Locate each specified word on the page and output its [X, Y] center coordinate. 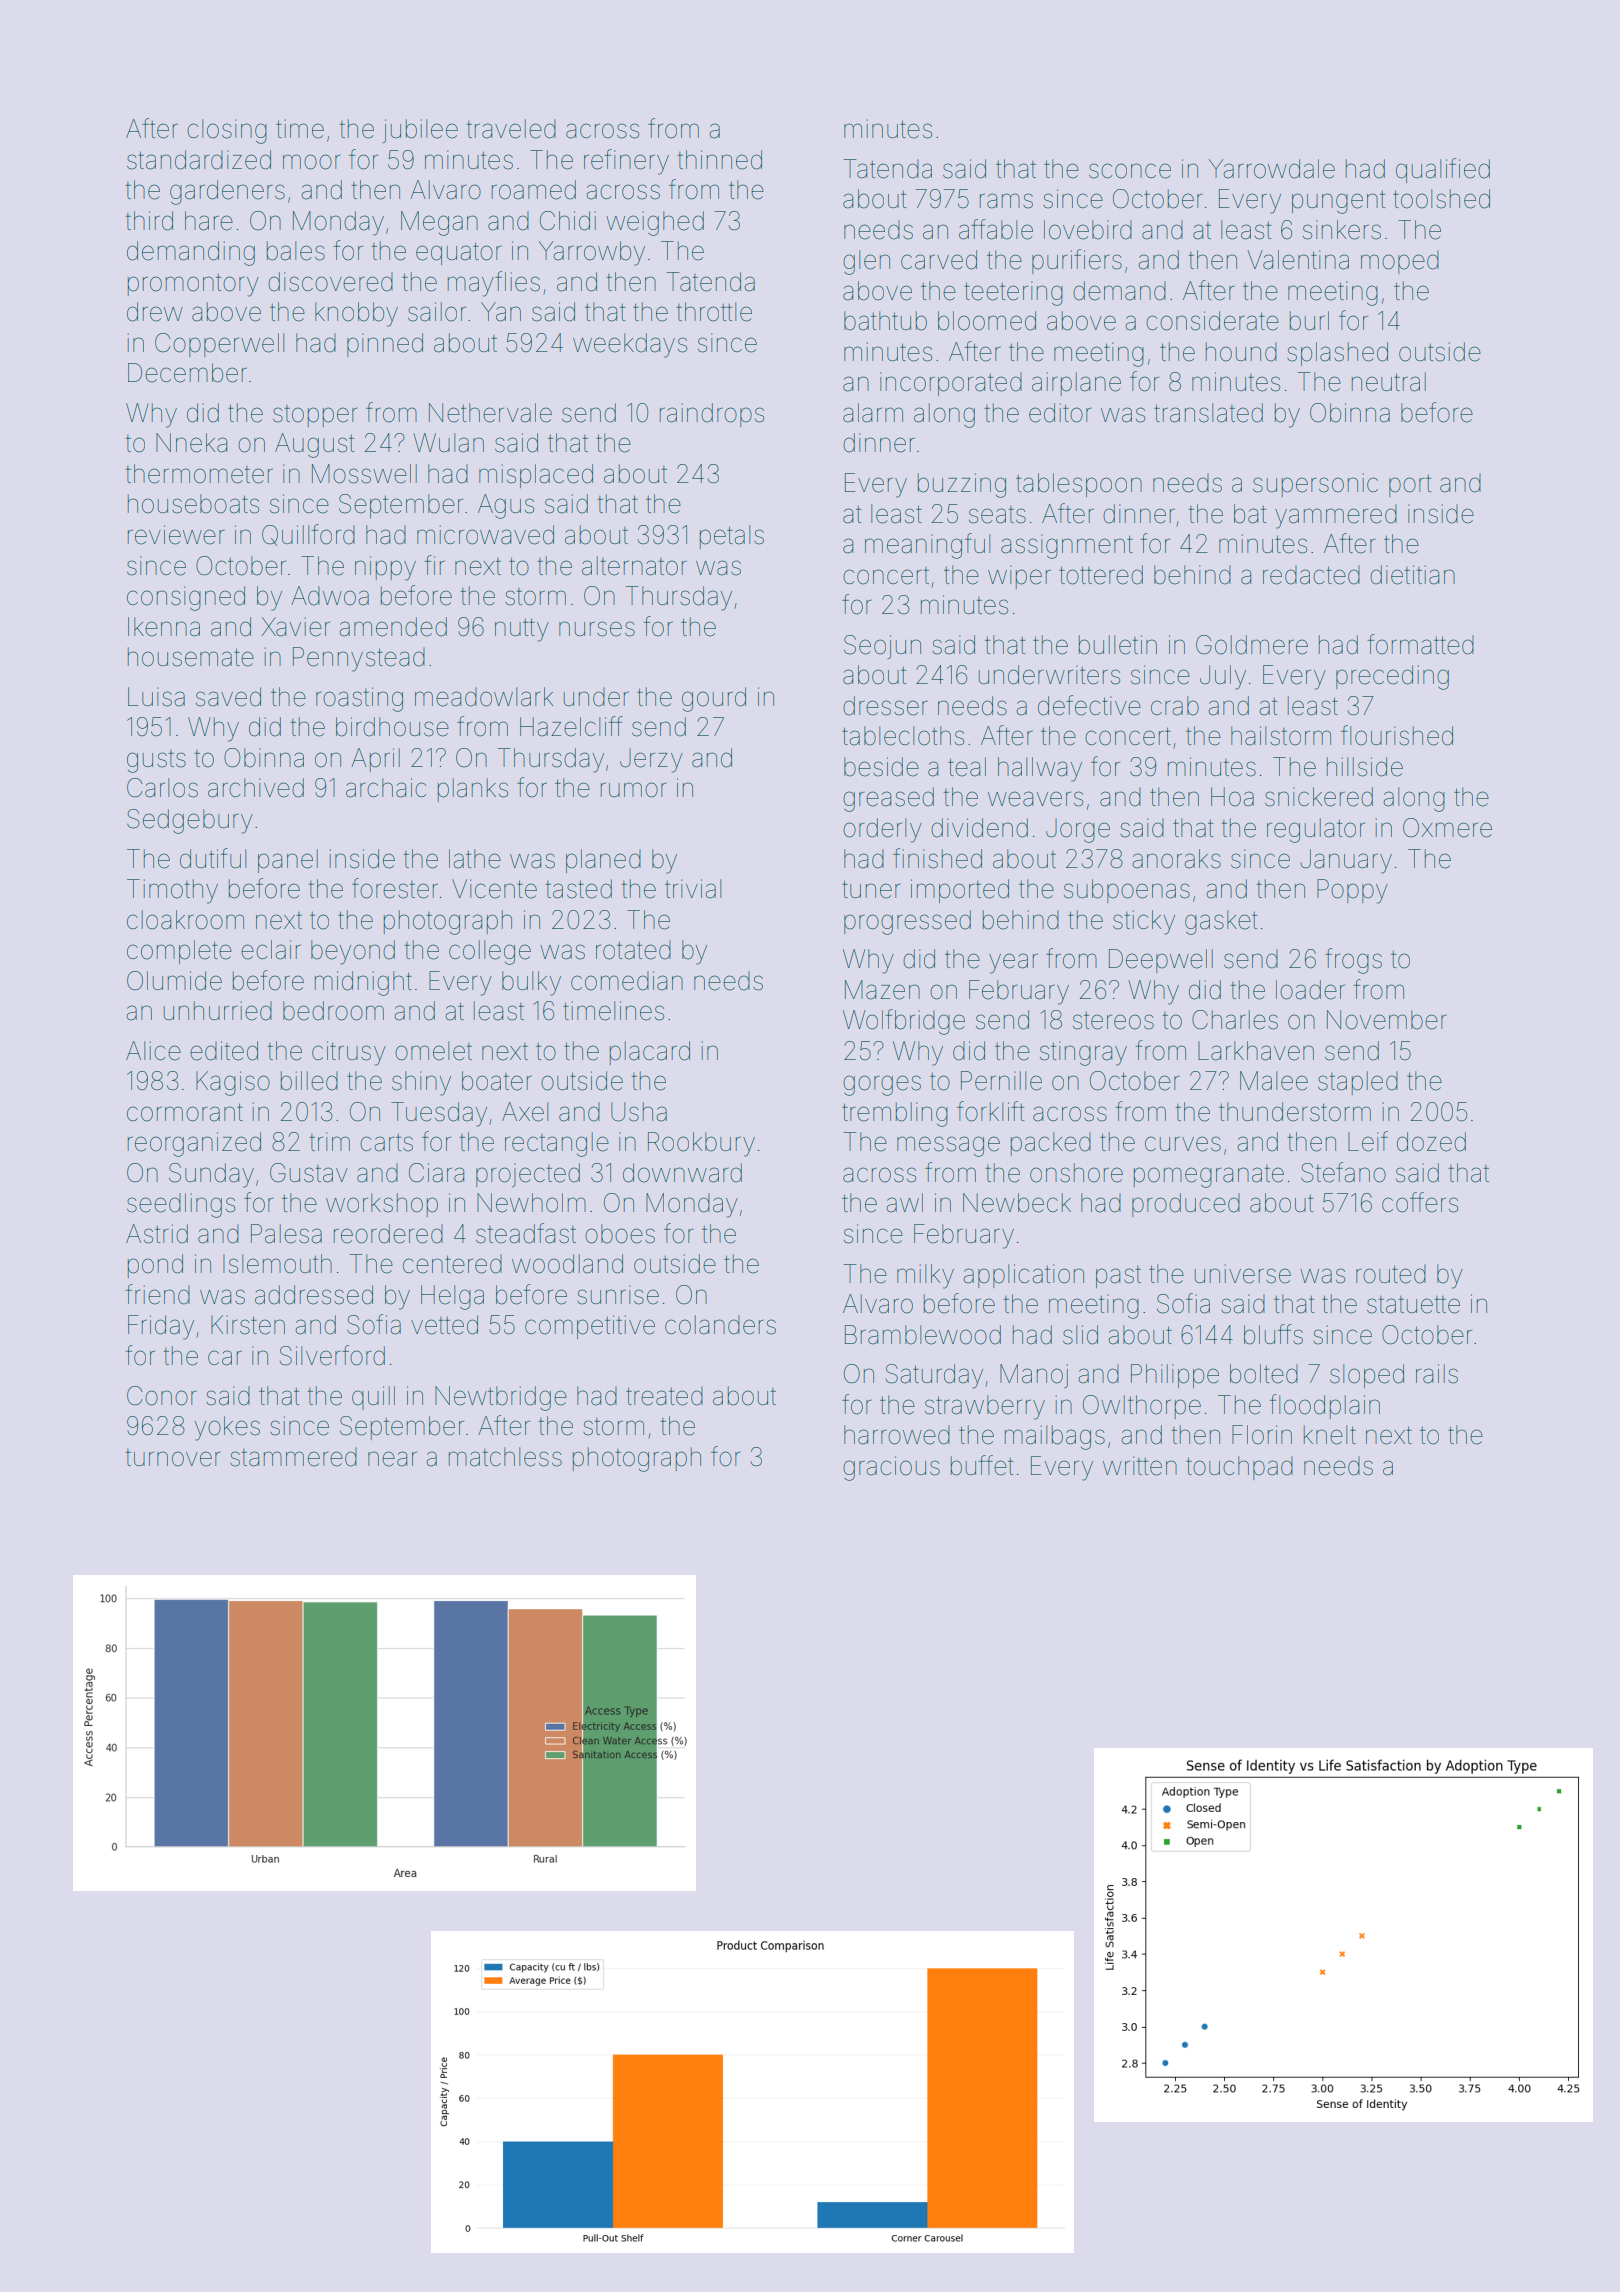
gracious [891, 1468]
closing [227, 131]
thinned [719, 160]
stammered [293, 1457]
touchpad [1239, 1468]
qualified [1443, 170]
